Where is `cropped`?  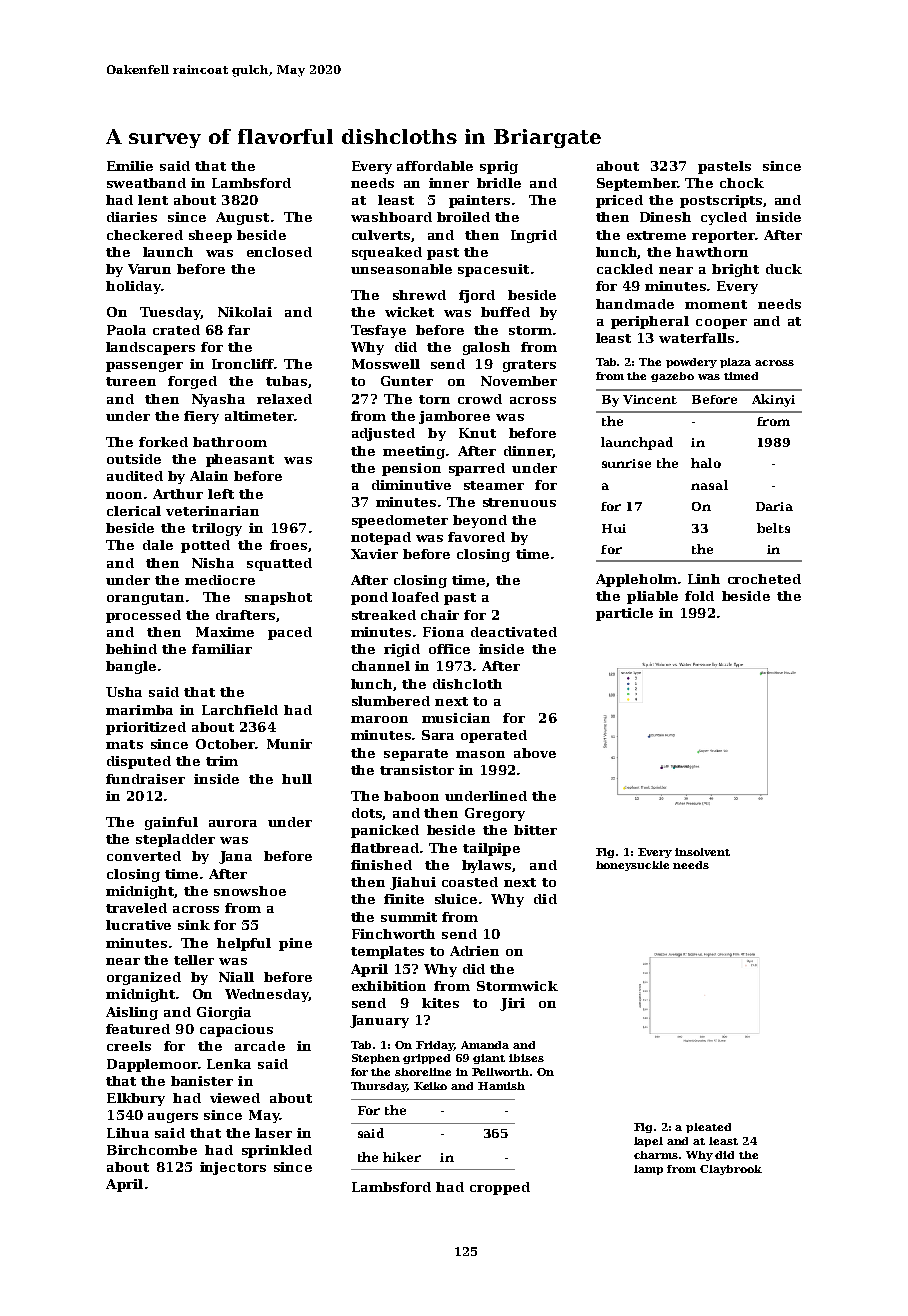 cropped is located at coordinates (500, 1188).
